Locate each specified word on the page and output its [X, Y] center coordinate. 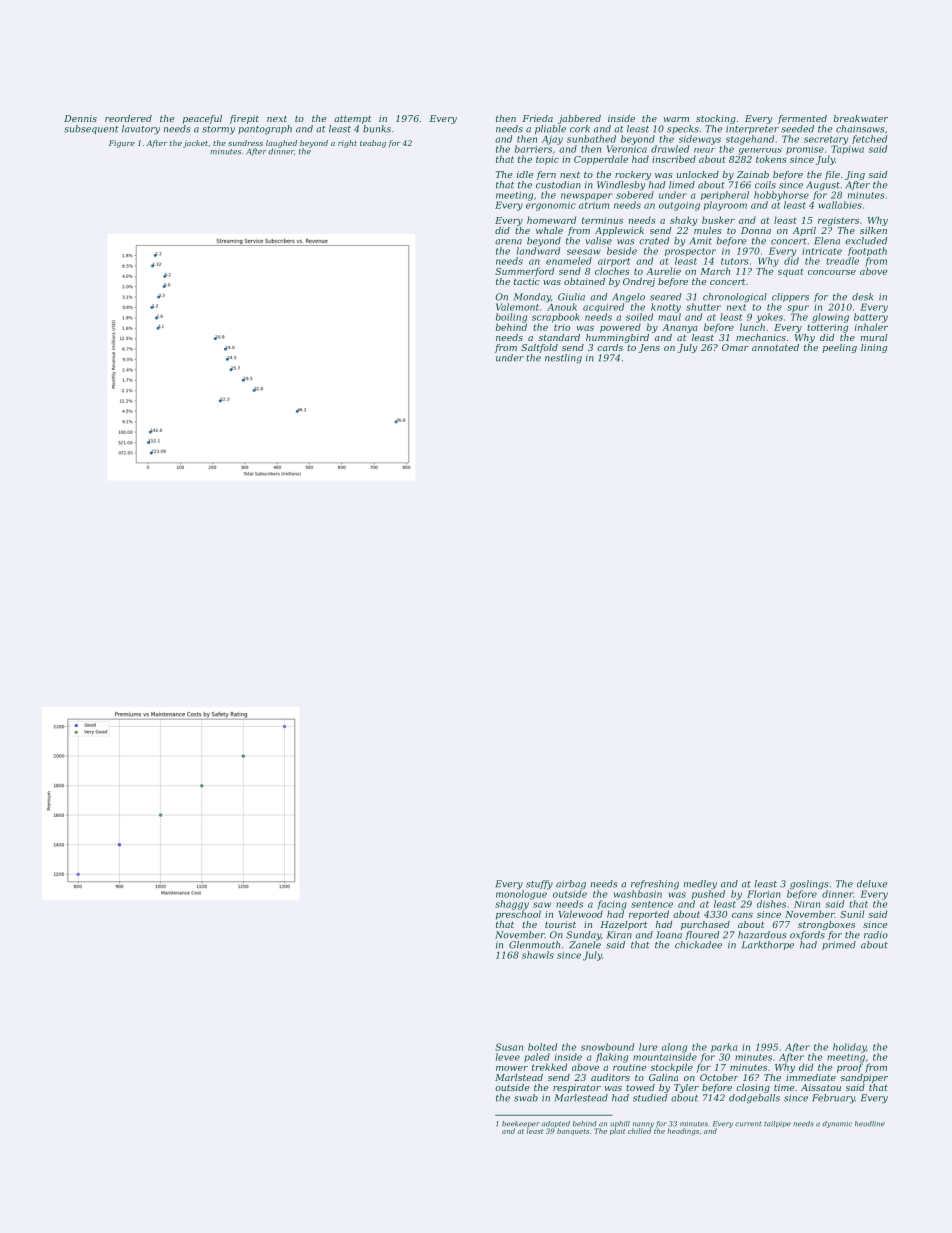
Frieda [537, 118]
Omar [735, 347]
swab [526, 1098]
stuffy [539, 885]
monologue [521, 895]
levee [508, 1057]
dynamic [837, 1124]
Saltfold [539, 348]
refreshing [655, 885]
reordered [128, 118]
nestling [563, 359]
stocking [716, 119]
